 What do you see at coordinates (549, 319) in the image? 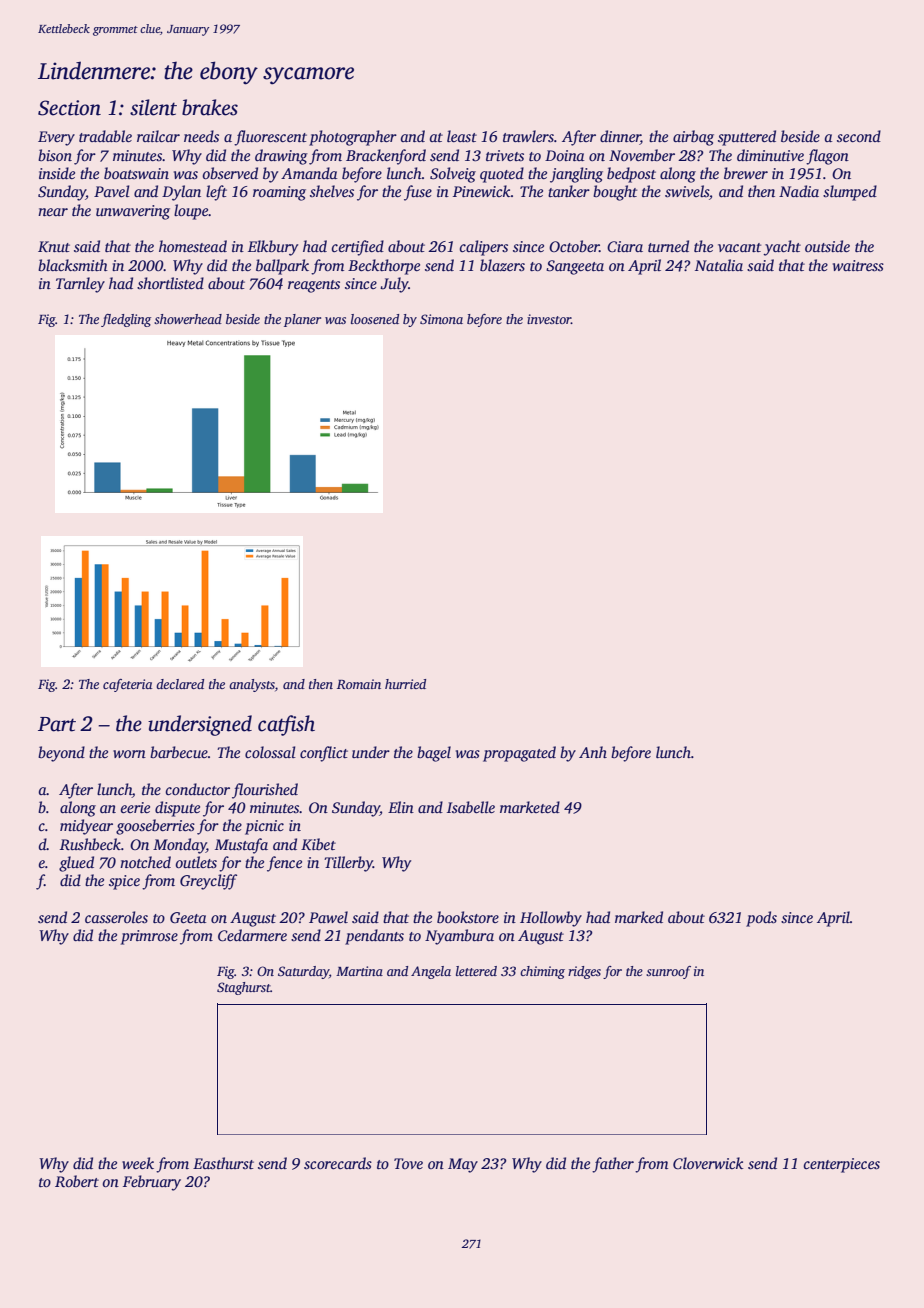
I see `investor` at bounding box center [549, 319].
